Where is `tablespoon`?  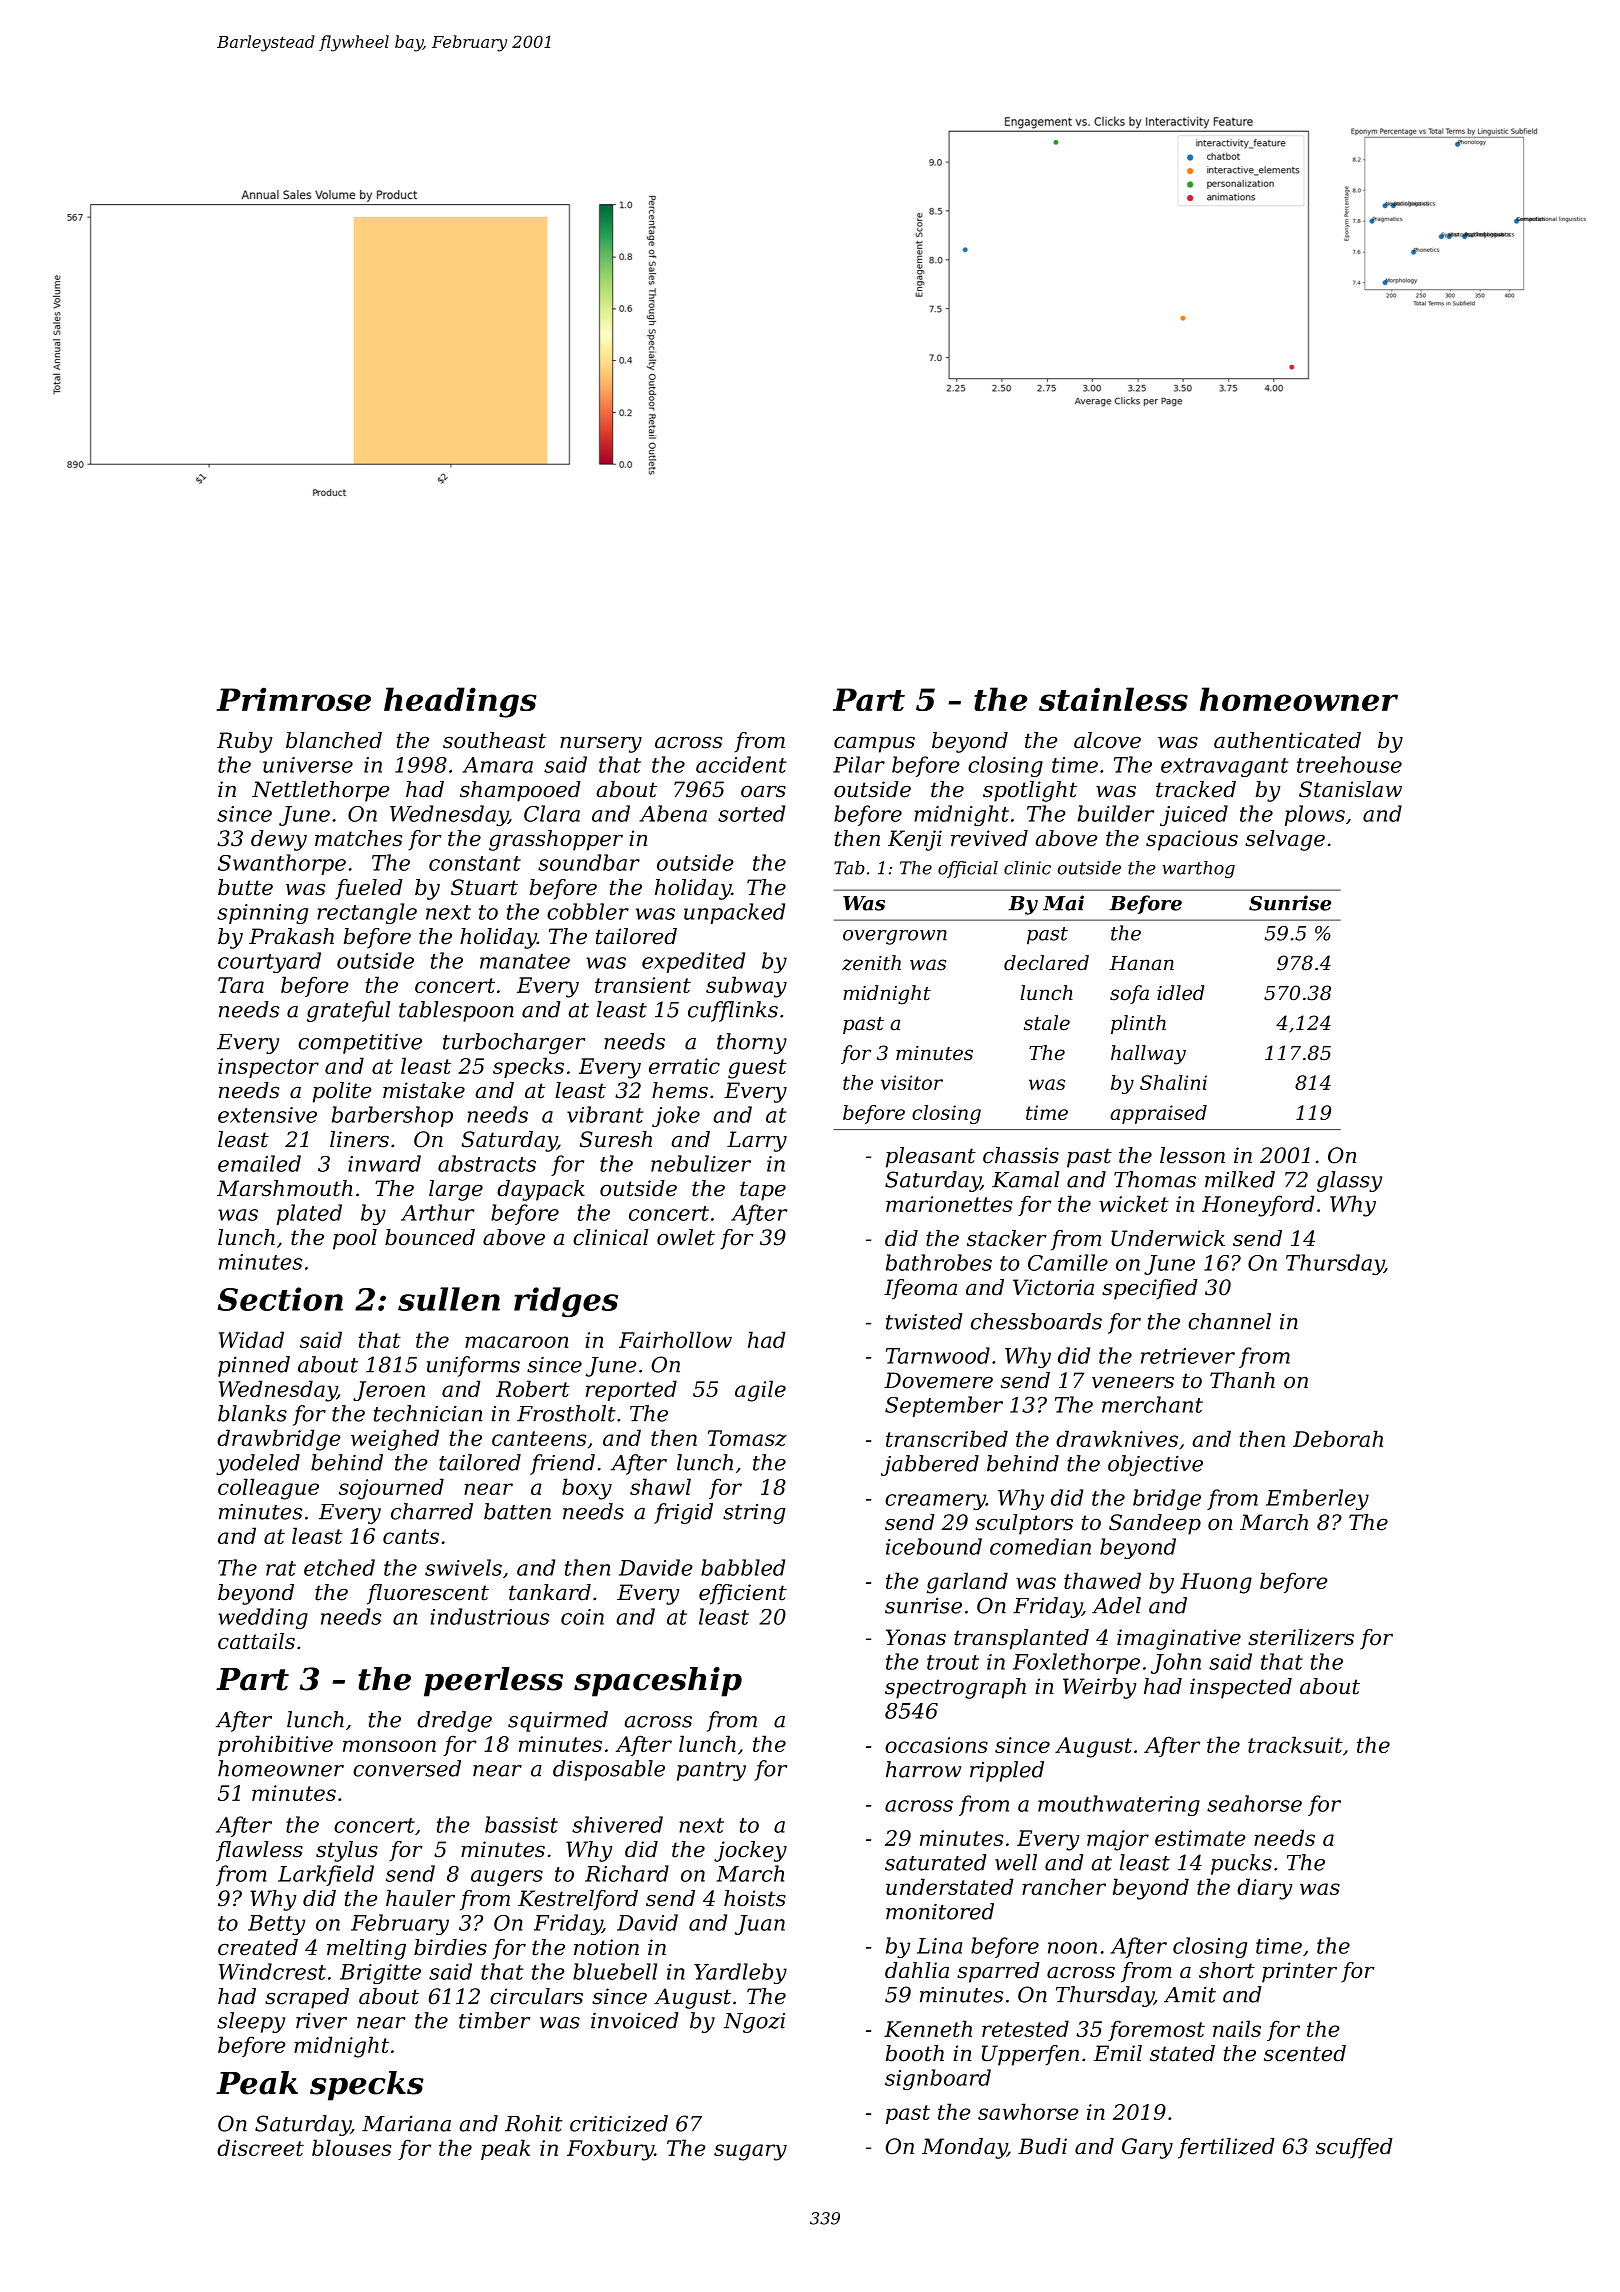
tablespoon is located at coordinates (456, 1011).
